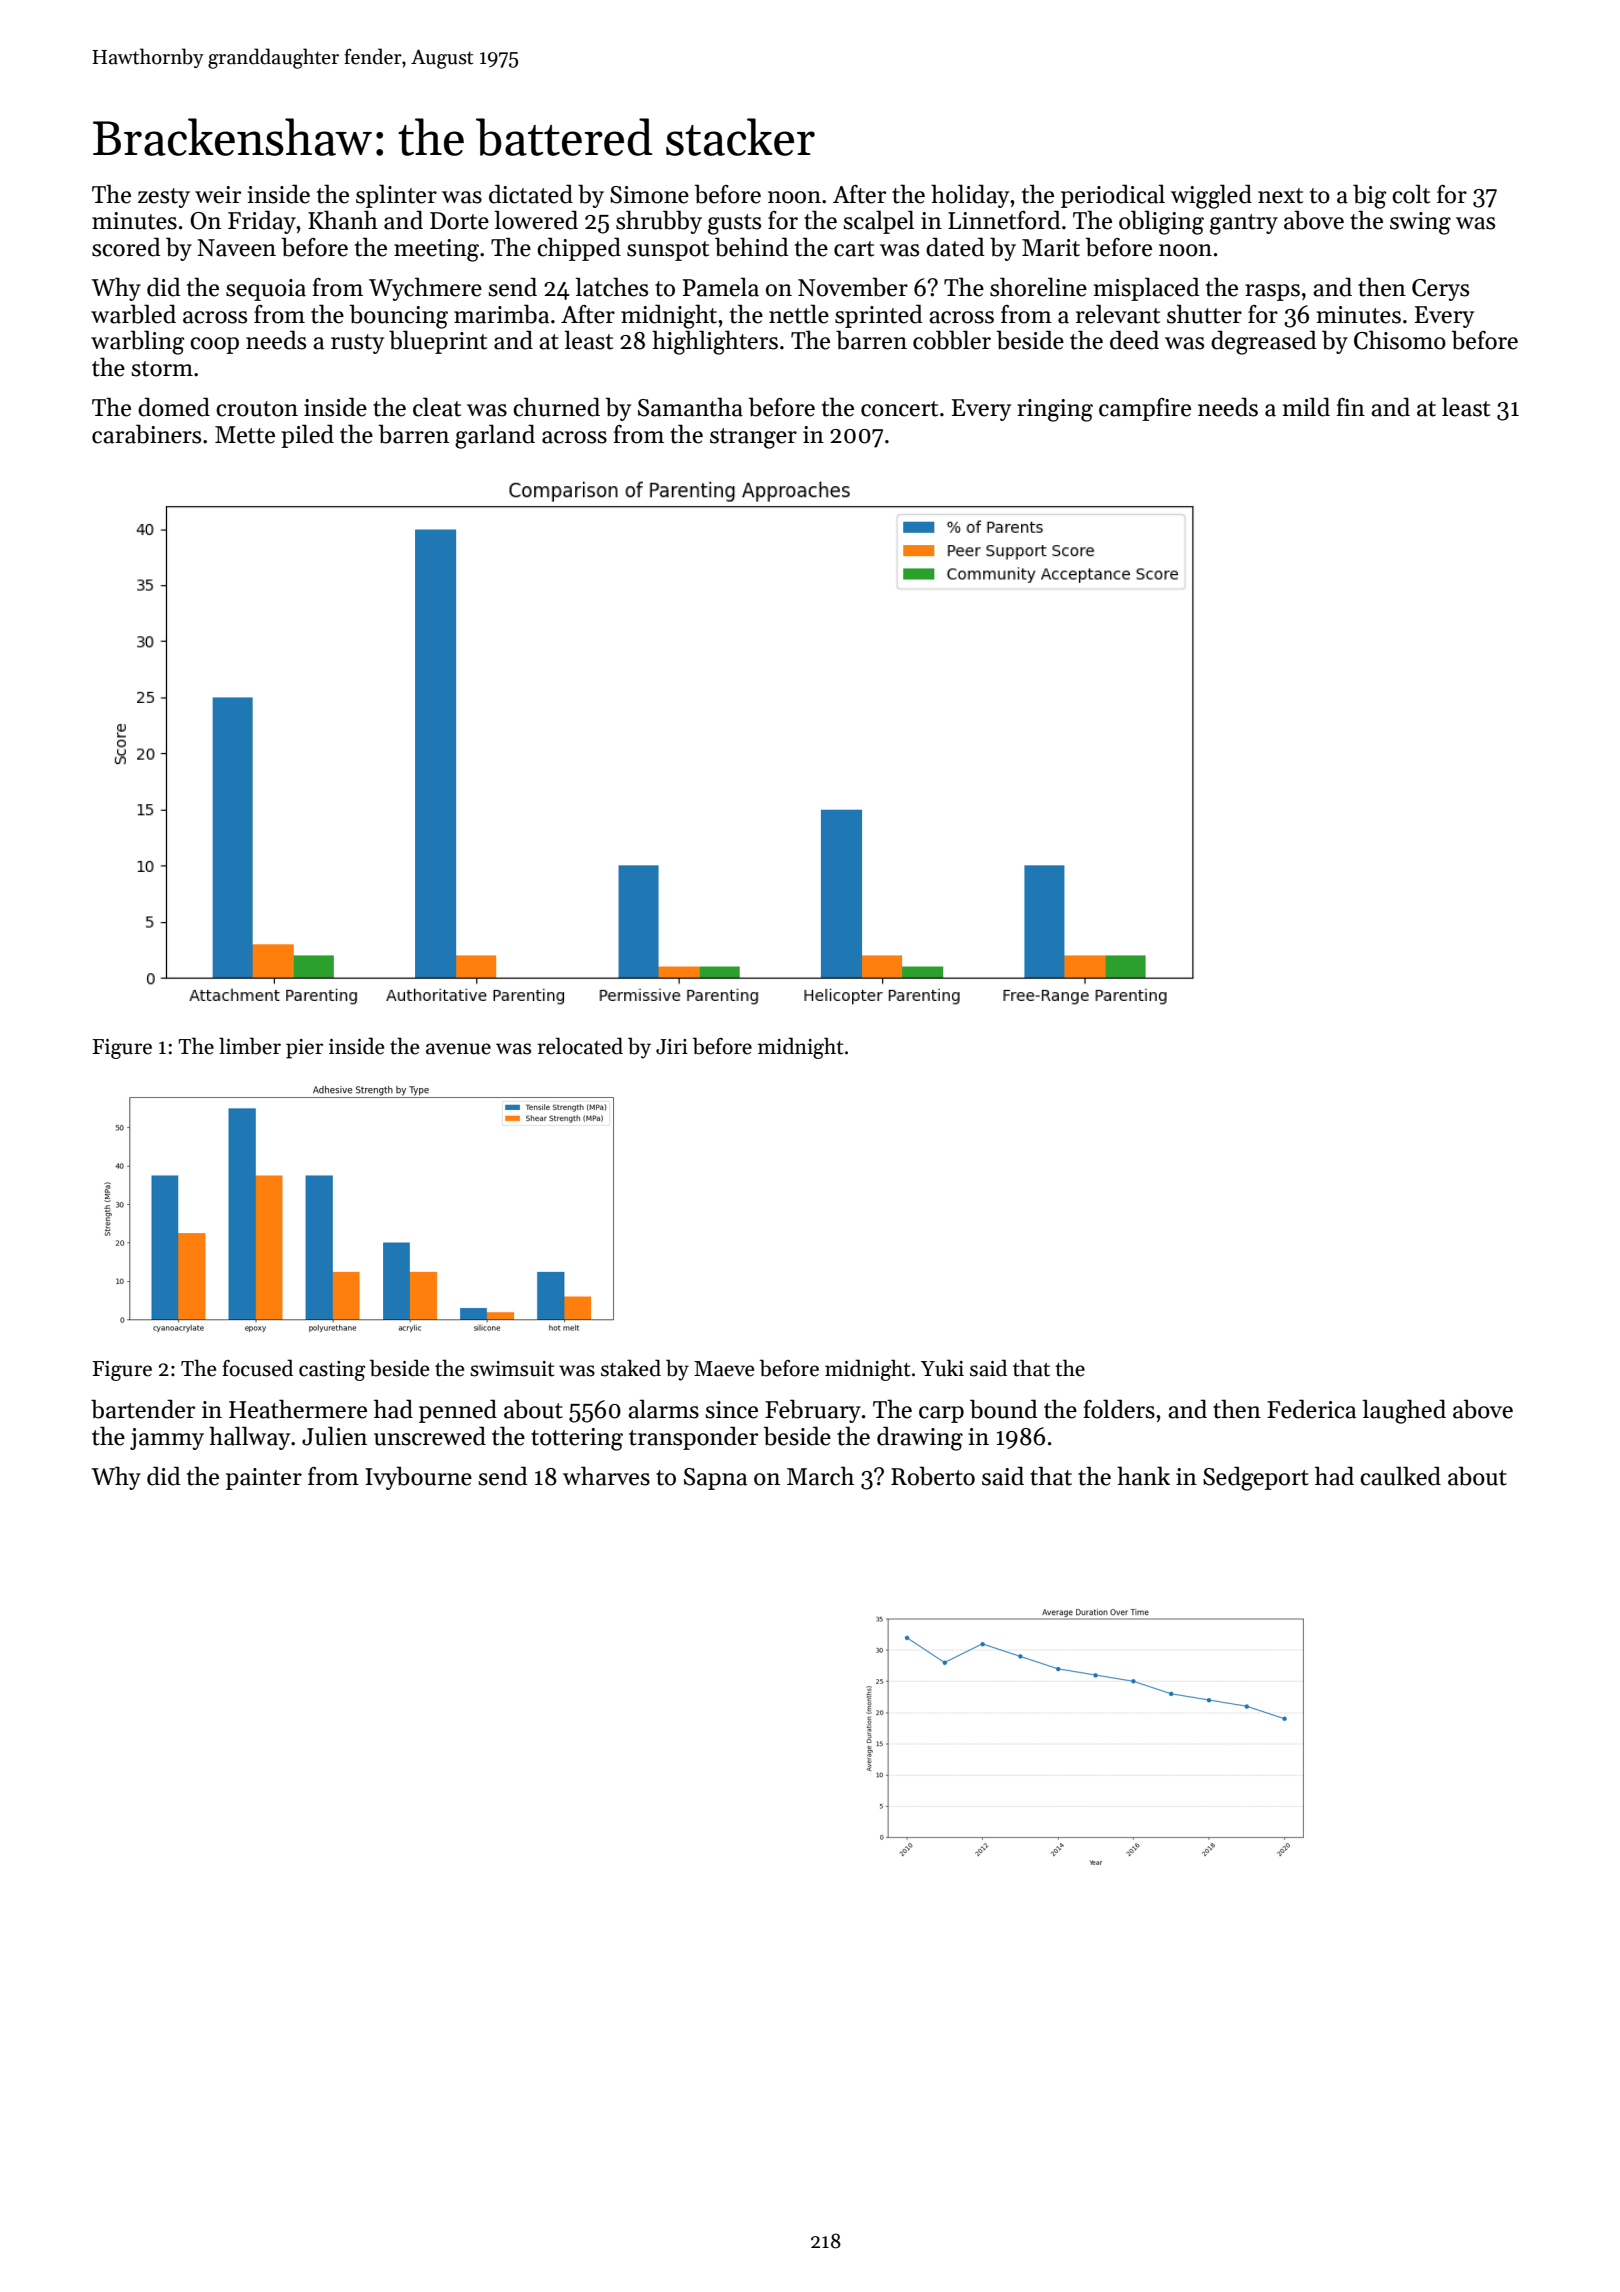 The image size is (1620, 2292). What do you see at coordinates (495, 436) in the screenshot?
I see `garland` at bounding box center [495, 436].
